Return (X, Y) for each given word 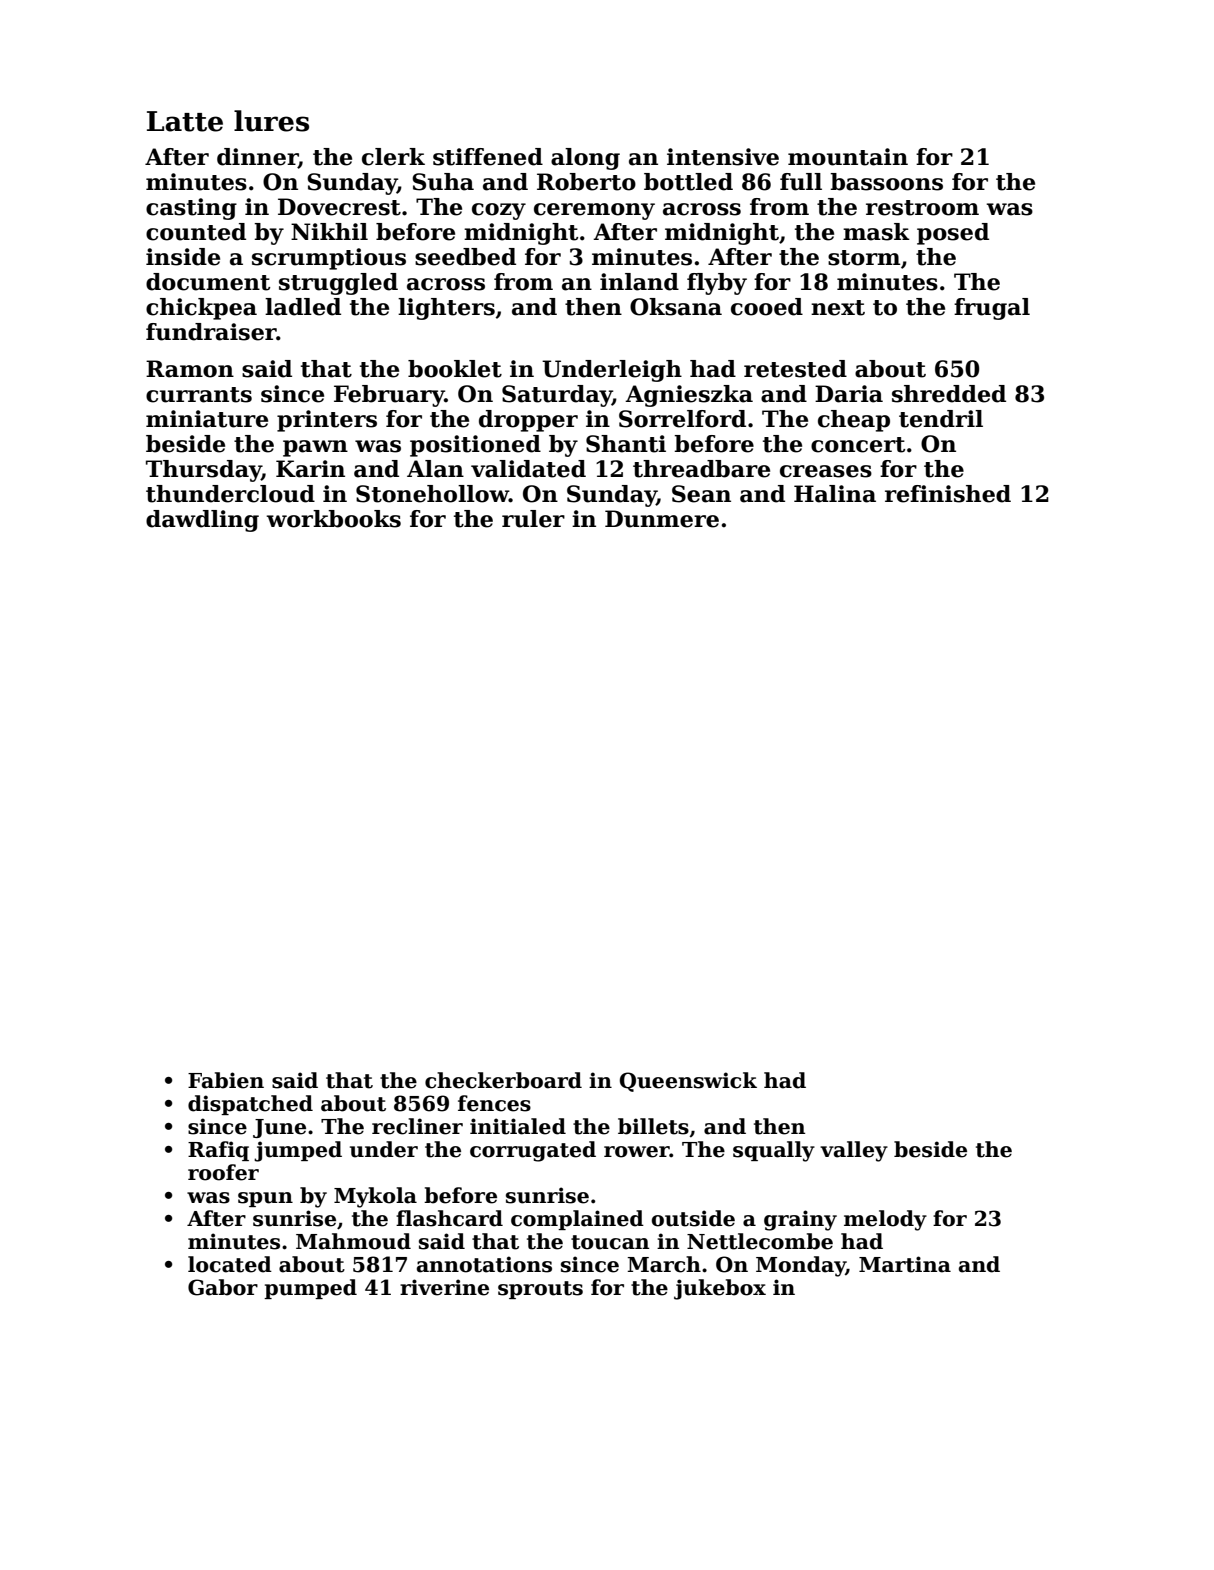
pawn (315, 448)
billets (653, 1126)
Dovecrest (339, 207)
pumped (310, 1289)
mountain (848, 157)
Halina (835, 494)
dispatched (250, 1105)
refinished (948, 494)
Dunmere (662, 519)
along (585, 159)
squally (774, 1151)
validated (528, 469)
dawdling (202, 521)
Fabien (226, 1080)
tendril (941, 419)
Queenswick (688, 1082)
